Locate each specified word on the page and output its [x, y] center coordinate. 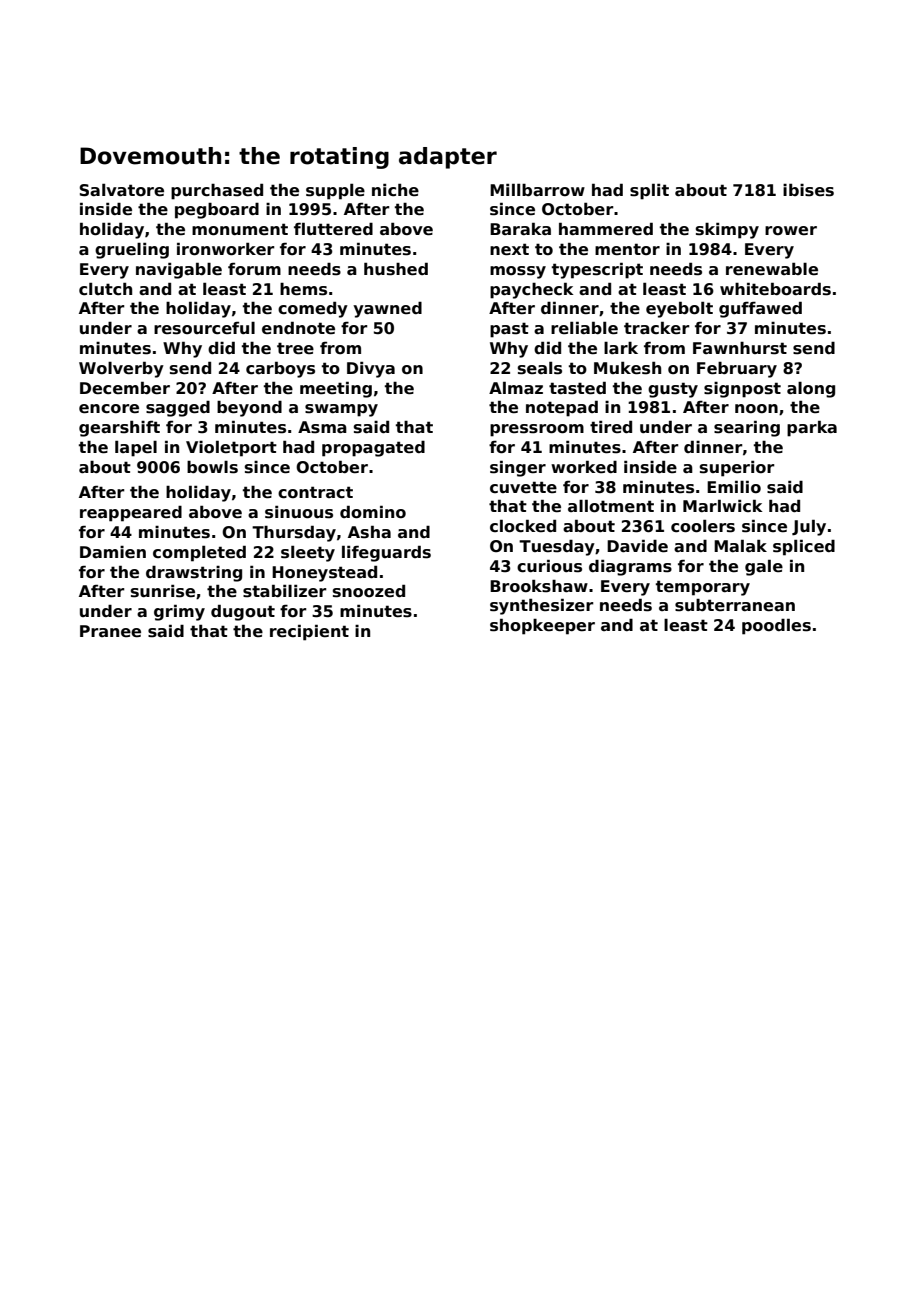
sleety [308, 554]
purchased [217, 191]
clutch [105, 289]
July [809, 527]
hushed [396, 269]
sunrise [163, 591]
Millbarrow [537, 190]
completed [199, 553]
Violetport [231, 448]
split [649, 191]
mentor [627, 249]
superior [737, 469]
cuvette [523, 487]
